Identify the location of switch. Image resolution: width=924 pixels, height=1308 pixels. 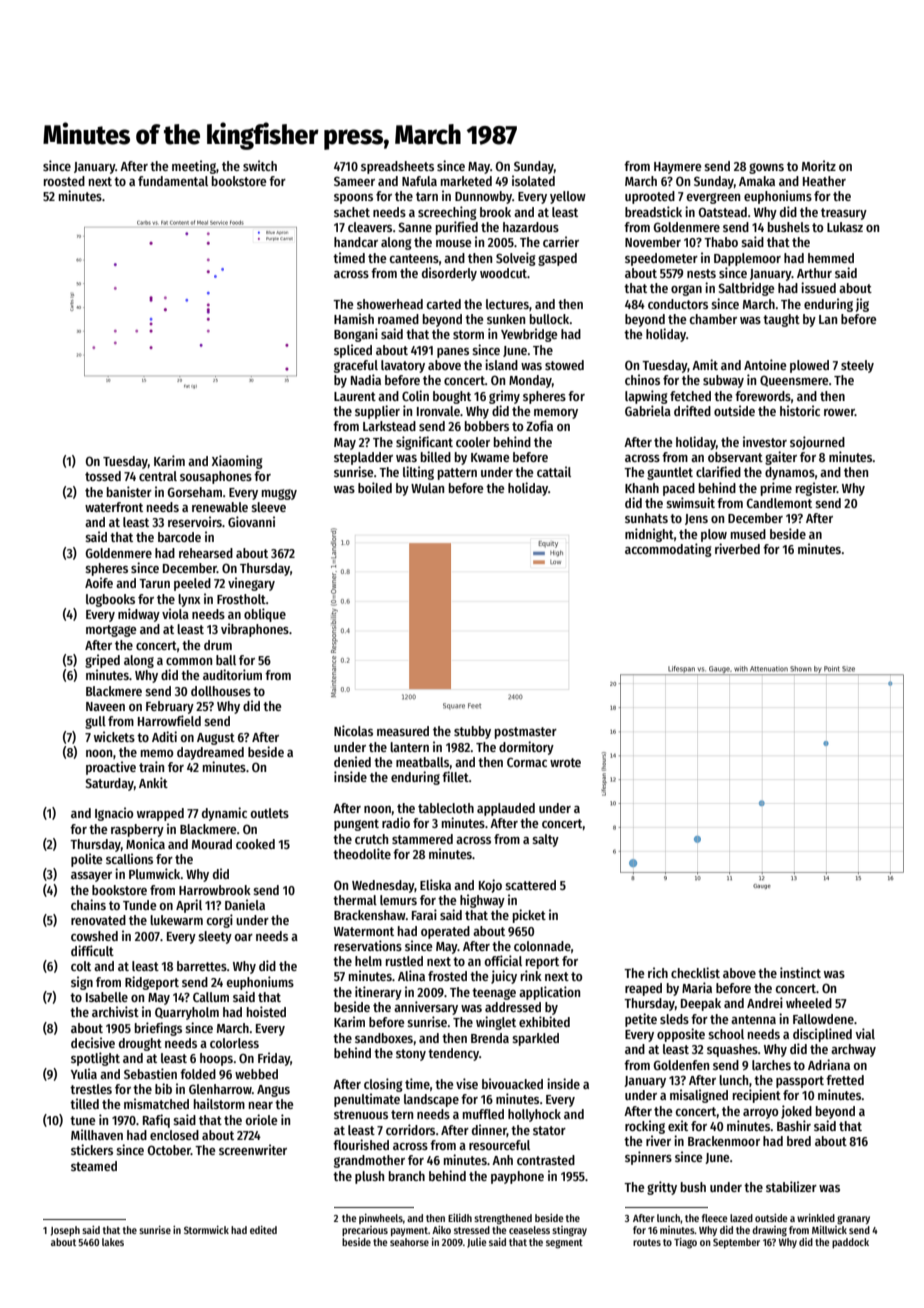
(260, 165).
